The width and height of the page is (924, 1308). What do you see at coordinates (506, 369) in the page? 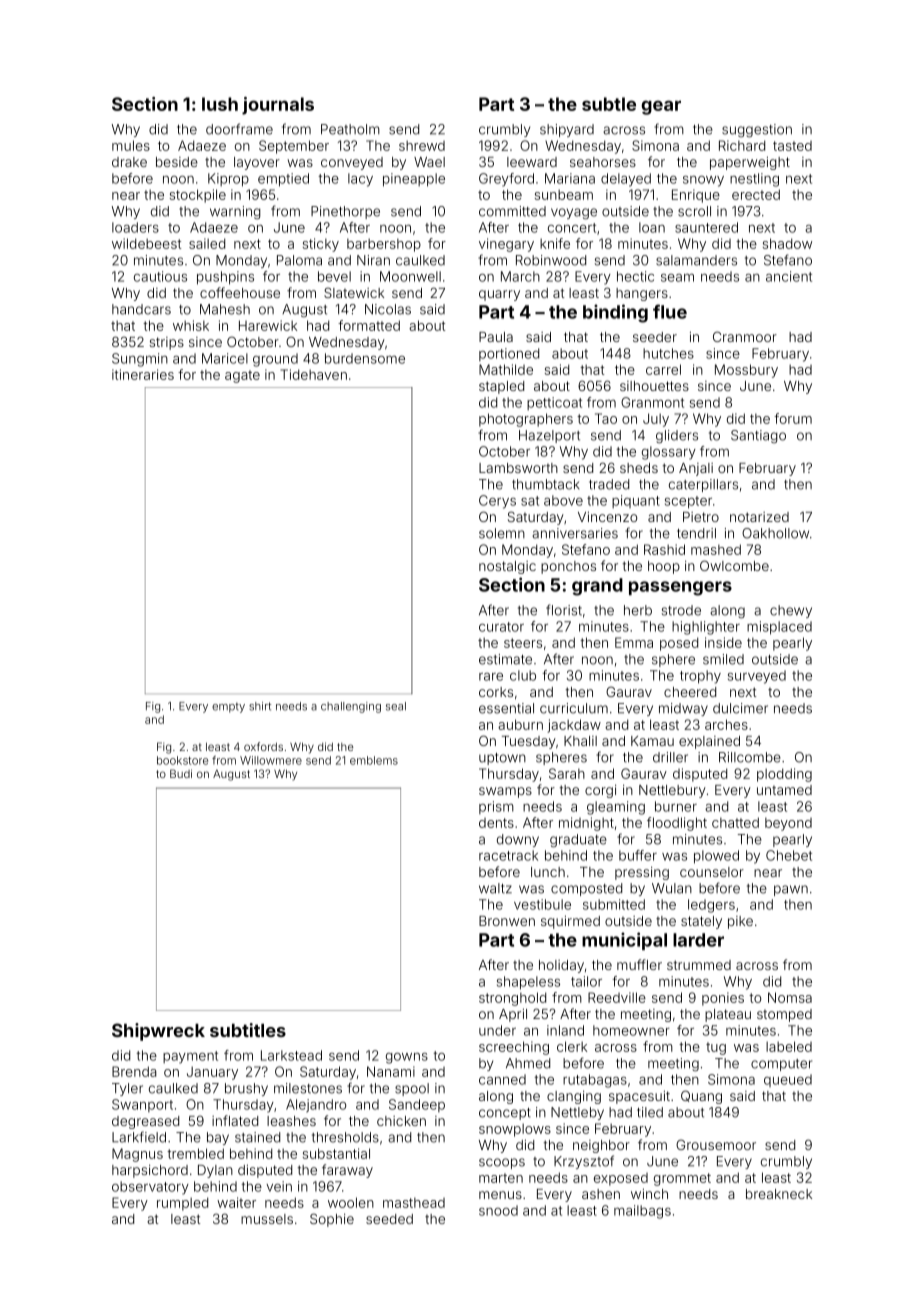
I see `Mathilde` at bounding box center [506, 369].
